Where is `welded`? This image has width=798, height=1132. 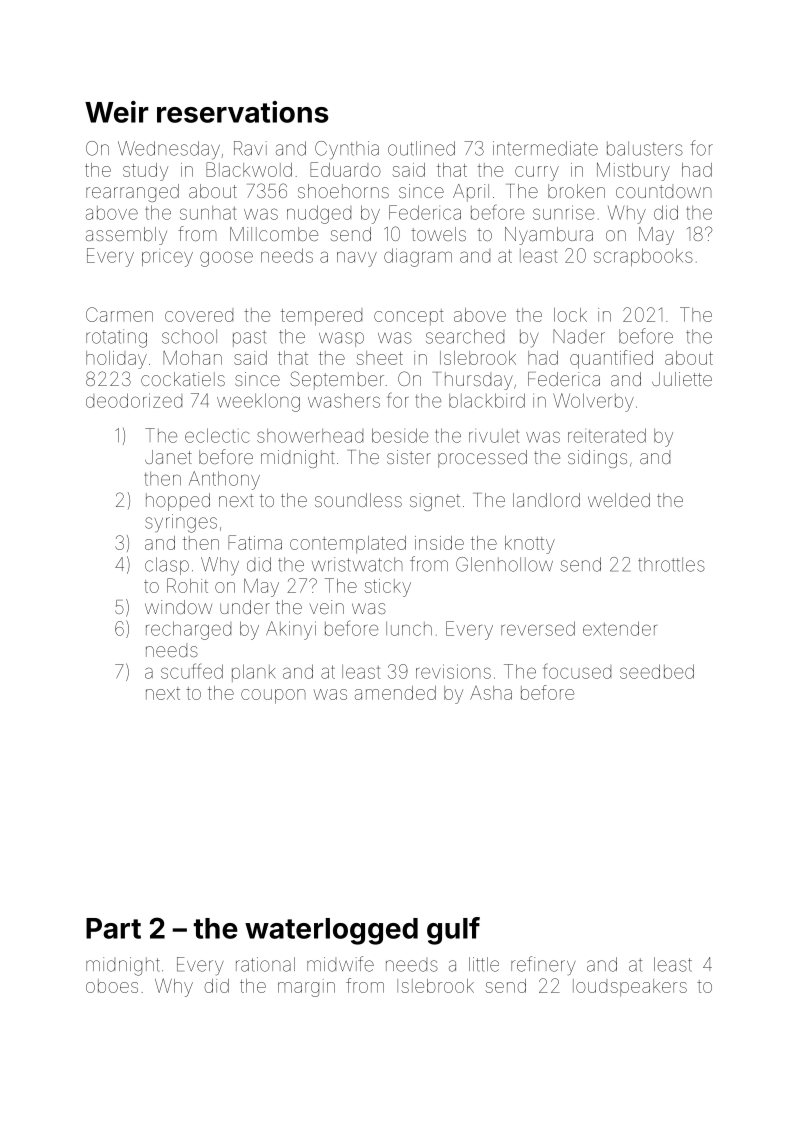 welded is located at coordinates (619, 500).
